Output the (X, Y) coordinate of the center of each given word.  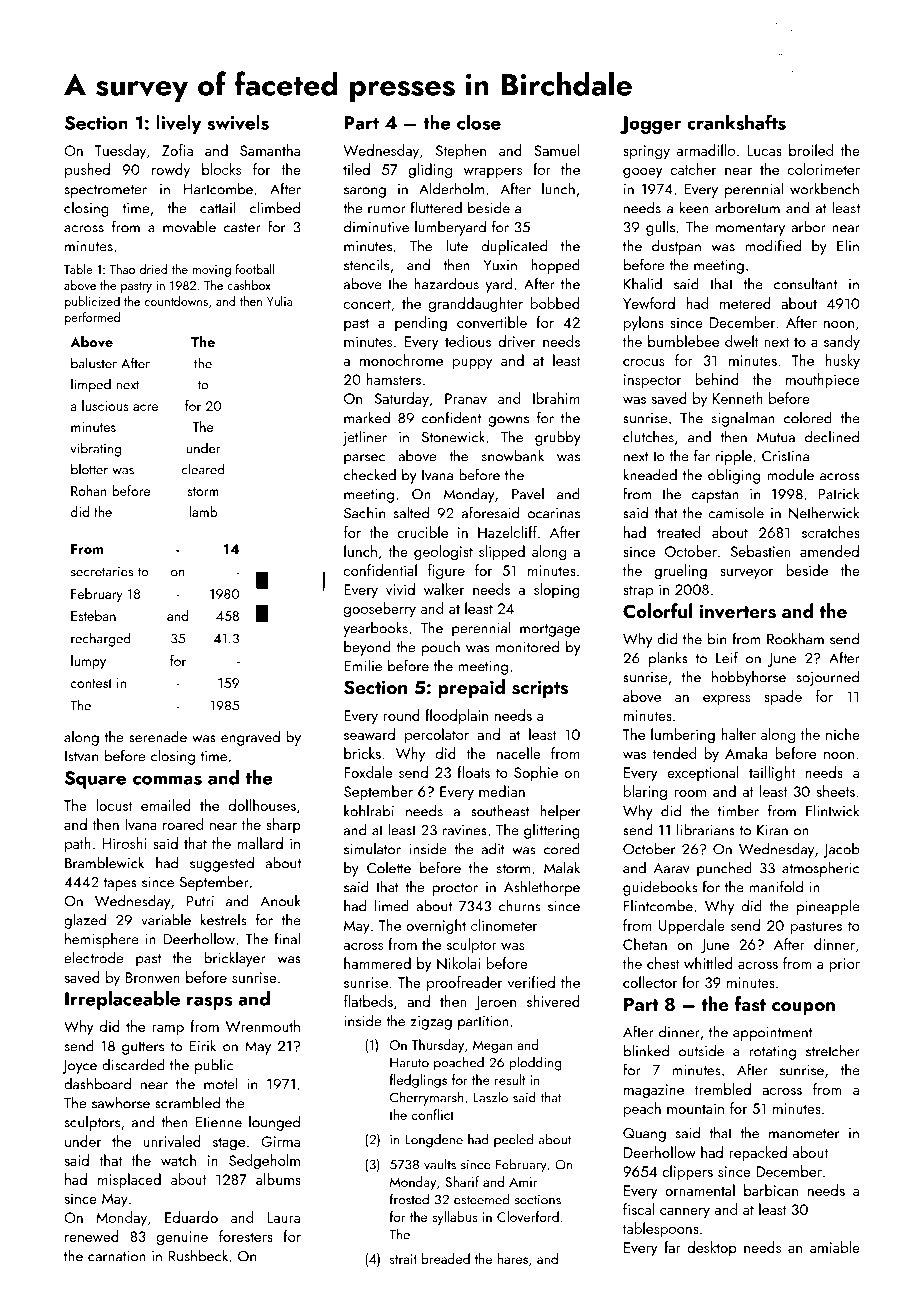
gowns (508, 421)
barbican (771, 1190)
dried (153, 269)
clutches (648, 436)
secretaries (102, 571)
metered (745, 303)
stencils (366, 264)
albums (278, 1179)
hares (513, 1258)
